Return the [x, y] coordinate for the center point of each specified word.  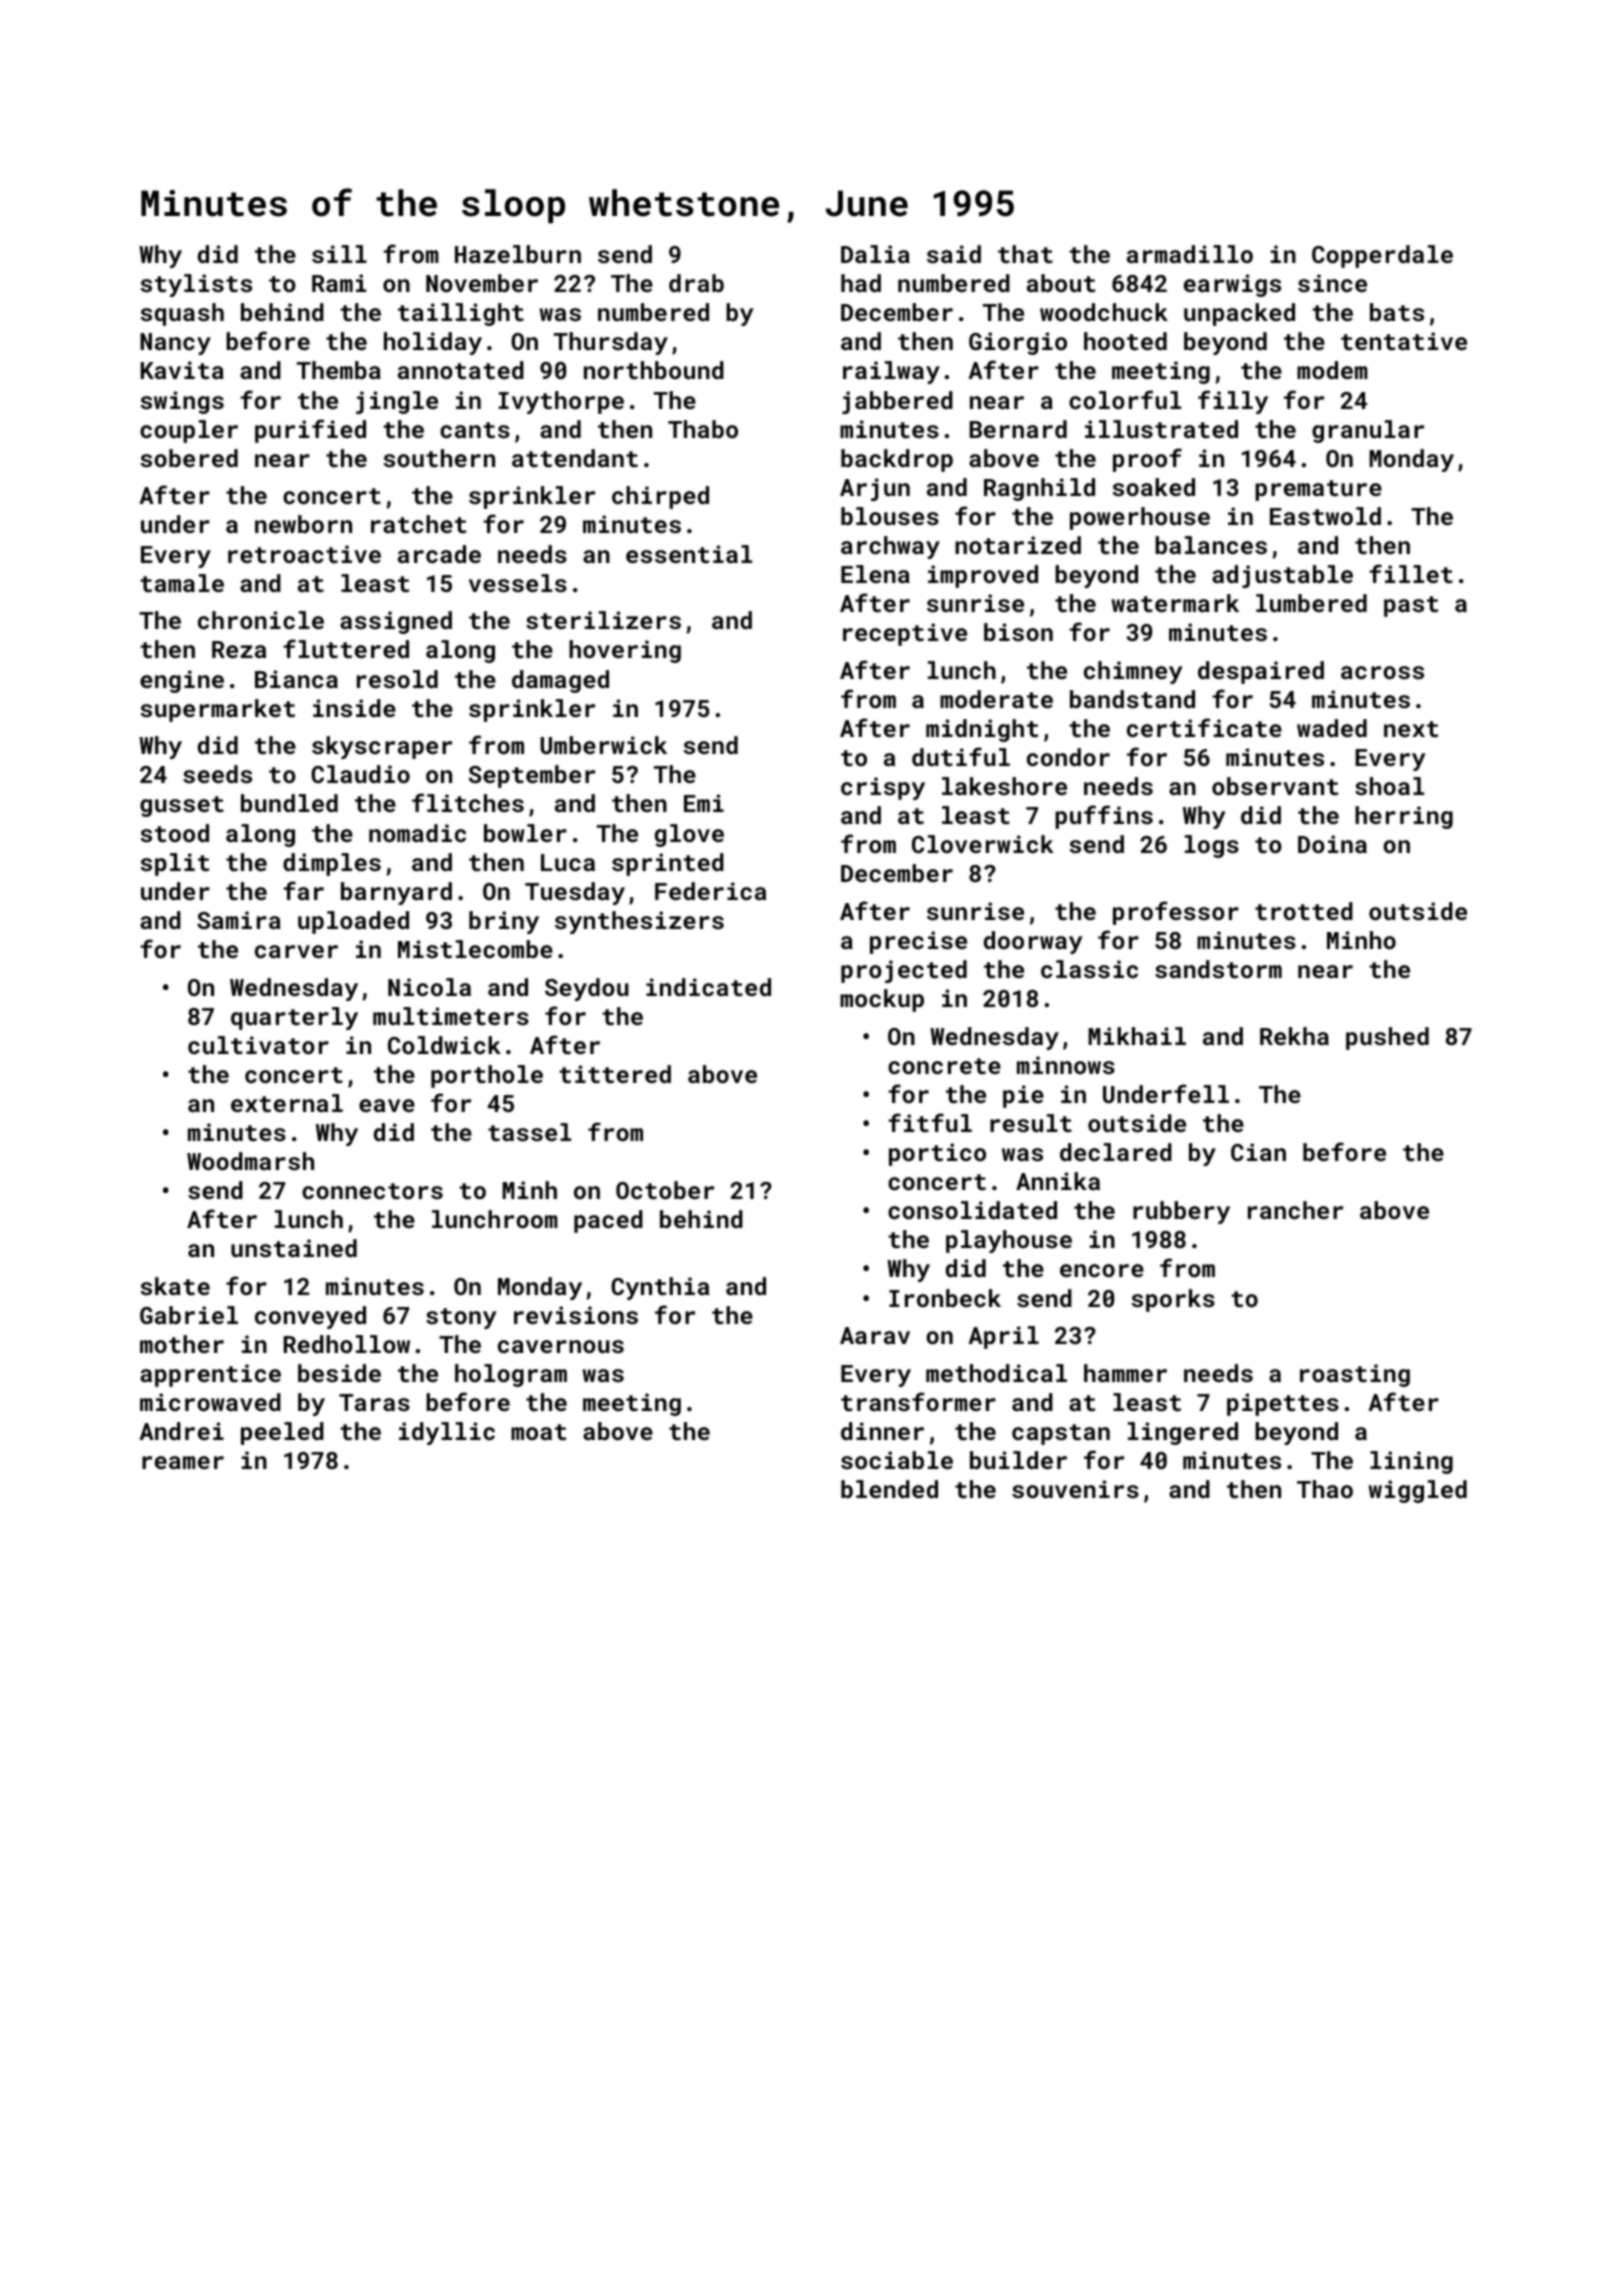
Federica [710, 891]
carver [296, 951]
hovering [625, 651]
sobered [189, 458]
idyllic [447, 1433]
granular [1368, 431]
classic [1089, 969]
